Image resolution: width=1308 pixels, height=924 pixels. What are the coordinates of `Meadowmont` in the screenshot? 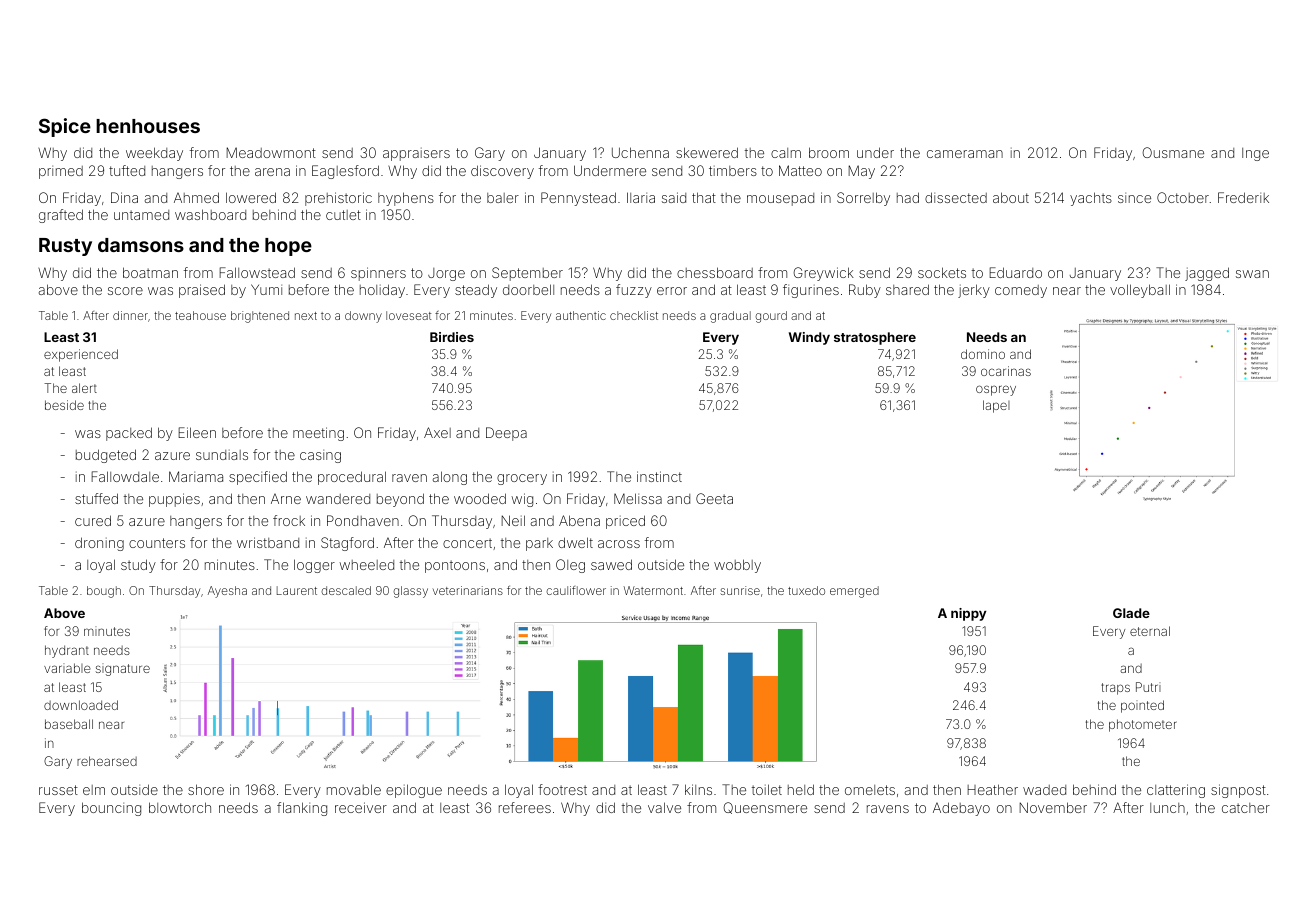 It's located at (271, 152).
